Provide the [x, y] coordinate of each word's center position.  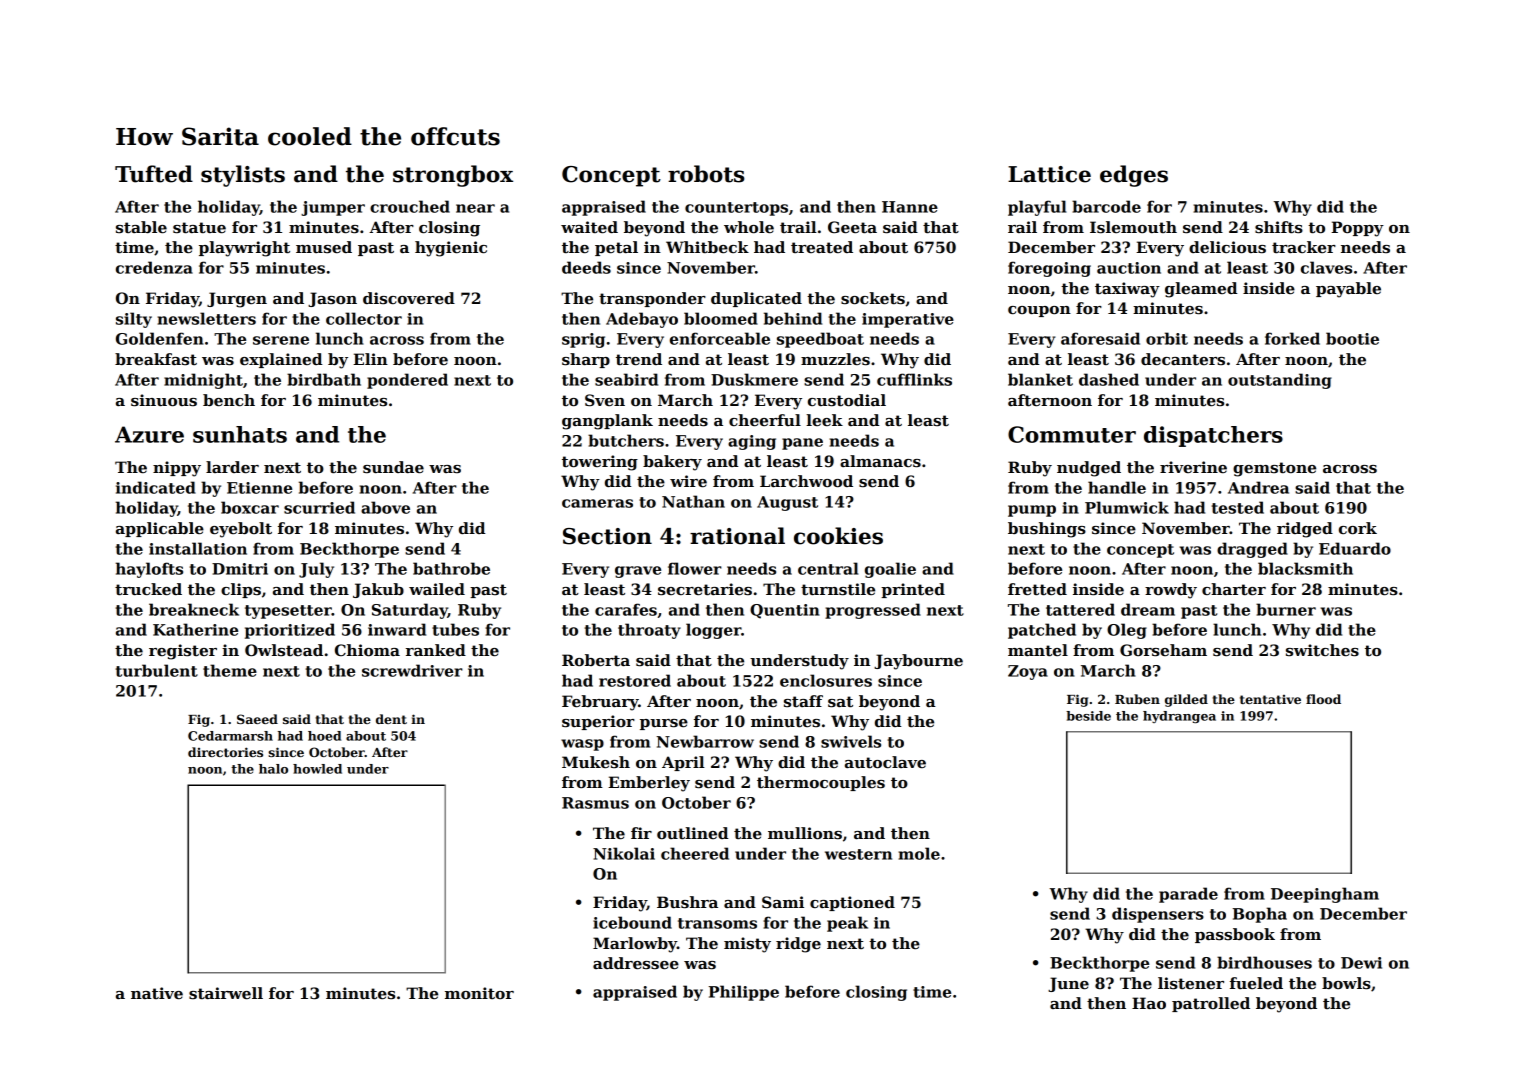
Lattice [1049, 174]
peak [847, 924]
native [157, 993]
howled [317, 769]
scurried [319, 507]
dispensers [1158, 915]
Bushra [687, 902]
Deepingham [1325, 895]
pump [1032, 511]
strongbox [453, 176]
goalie [890, 570]
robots [706, 174]
